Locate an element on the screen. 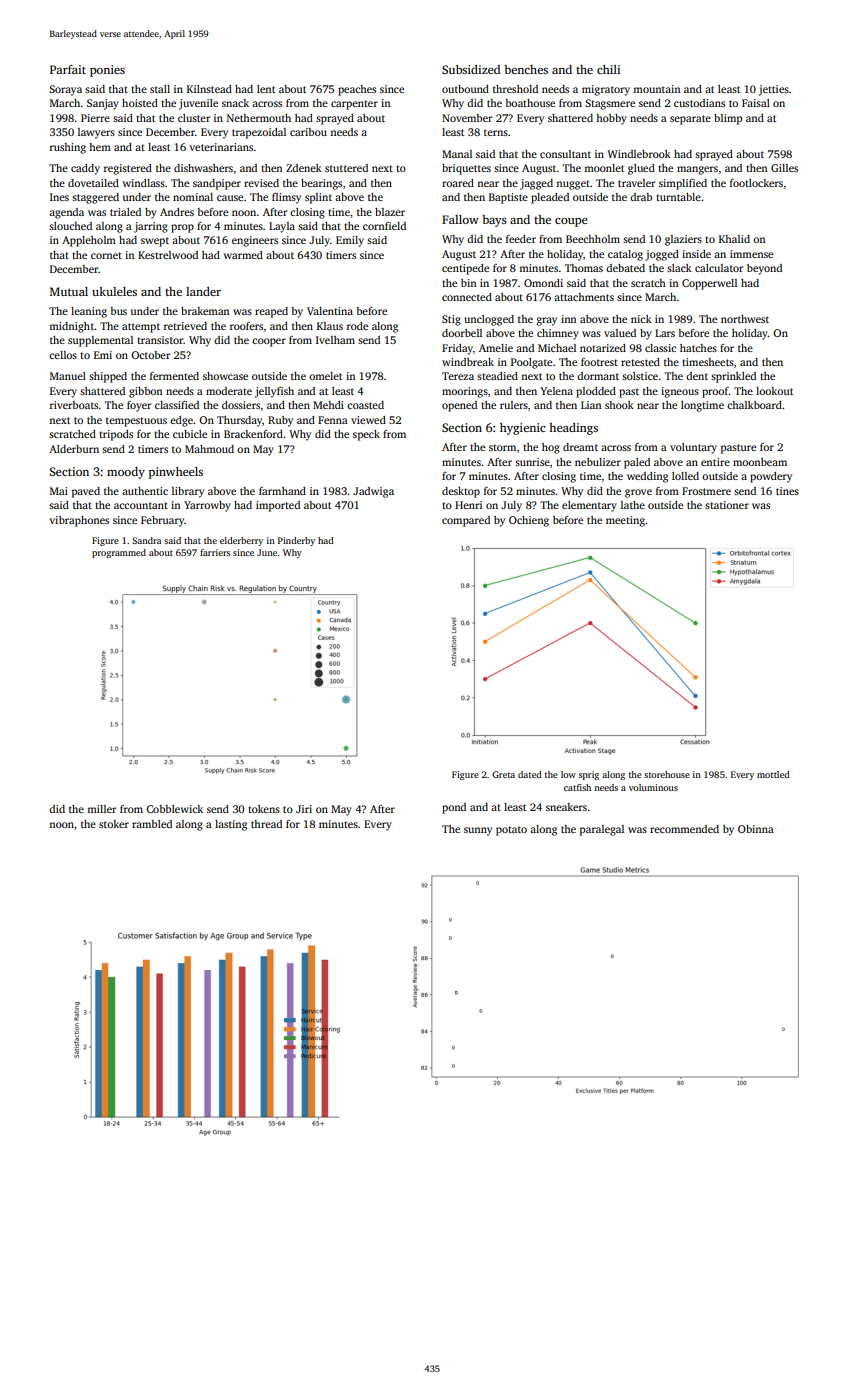  Obinna is located at coordinates (756, 829).
